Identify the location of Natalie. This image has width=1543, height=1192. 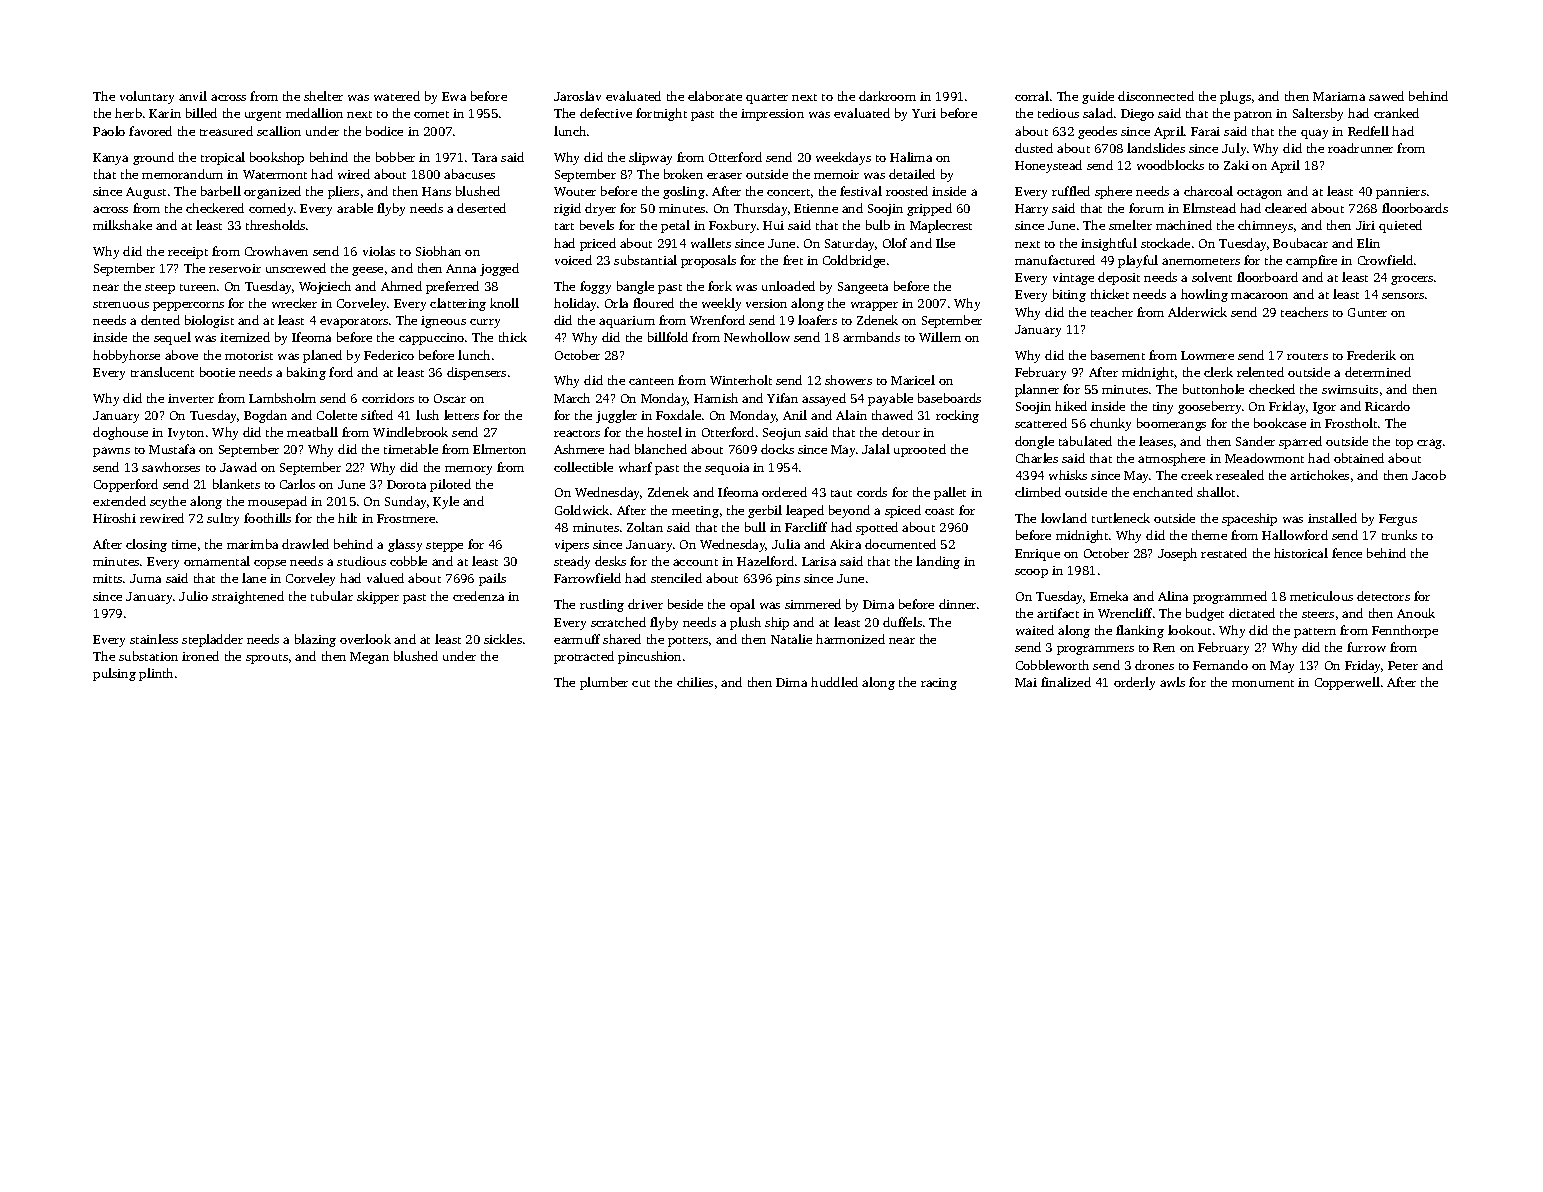
(791, 639).
